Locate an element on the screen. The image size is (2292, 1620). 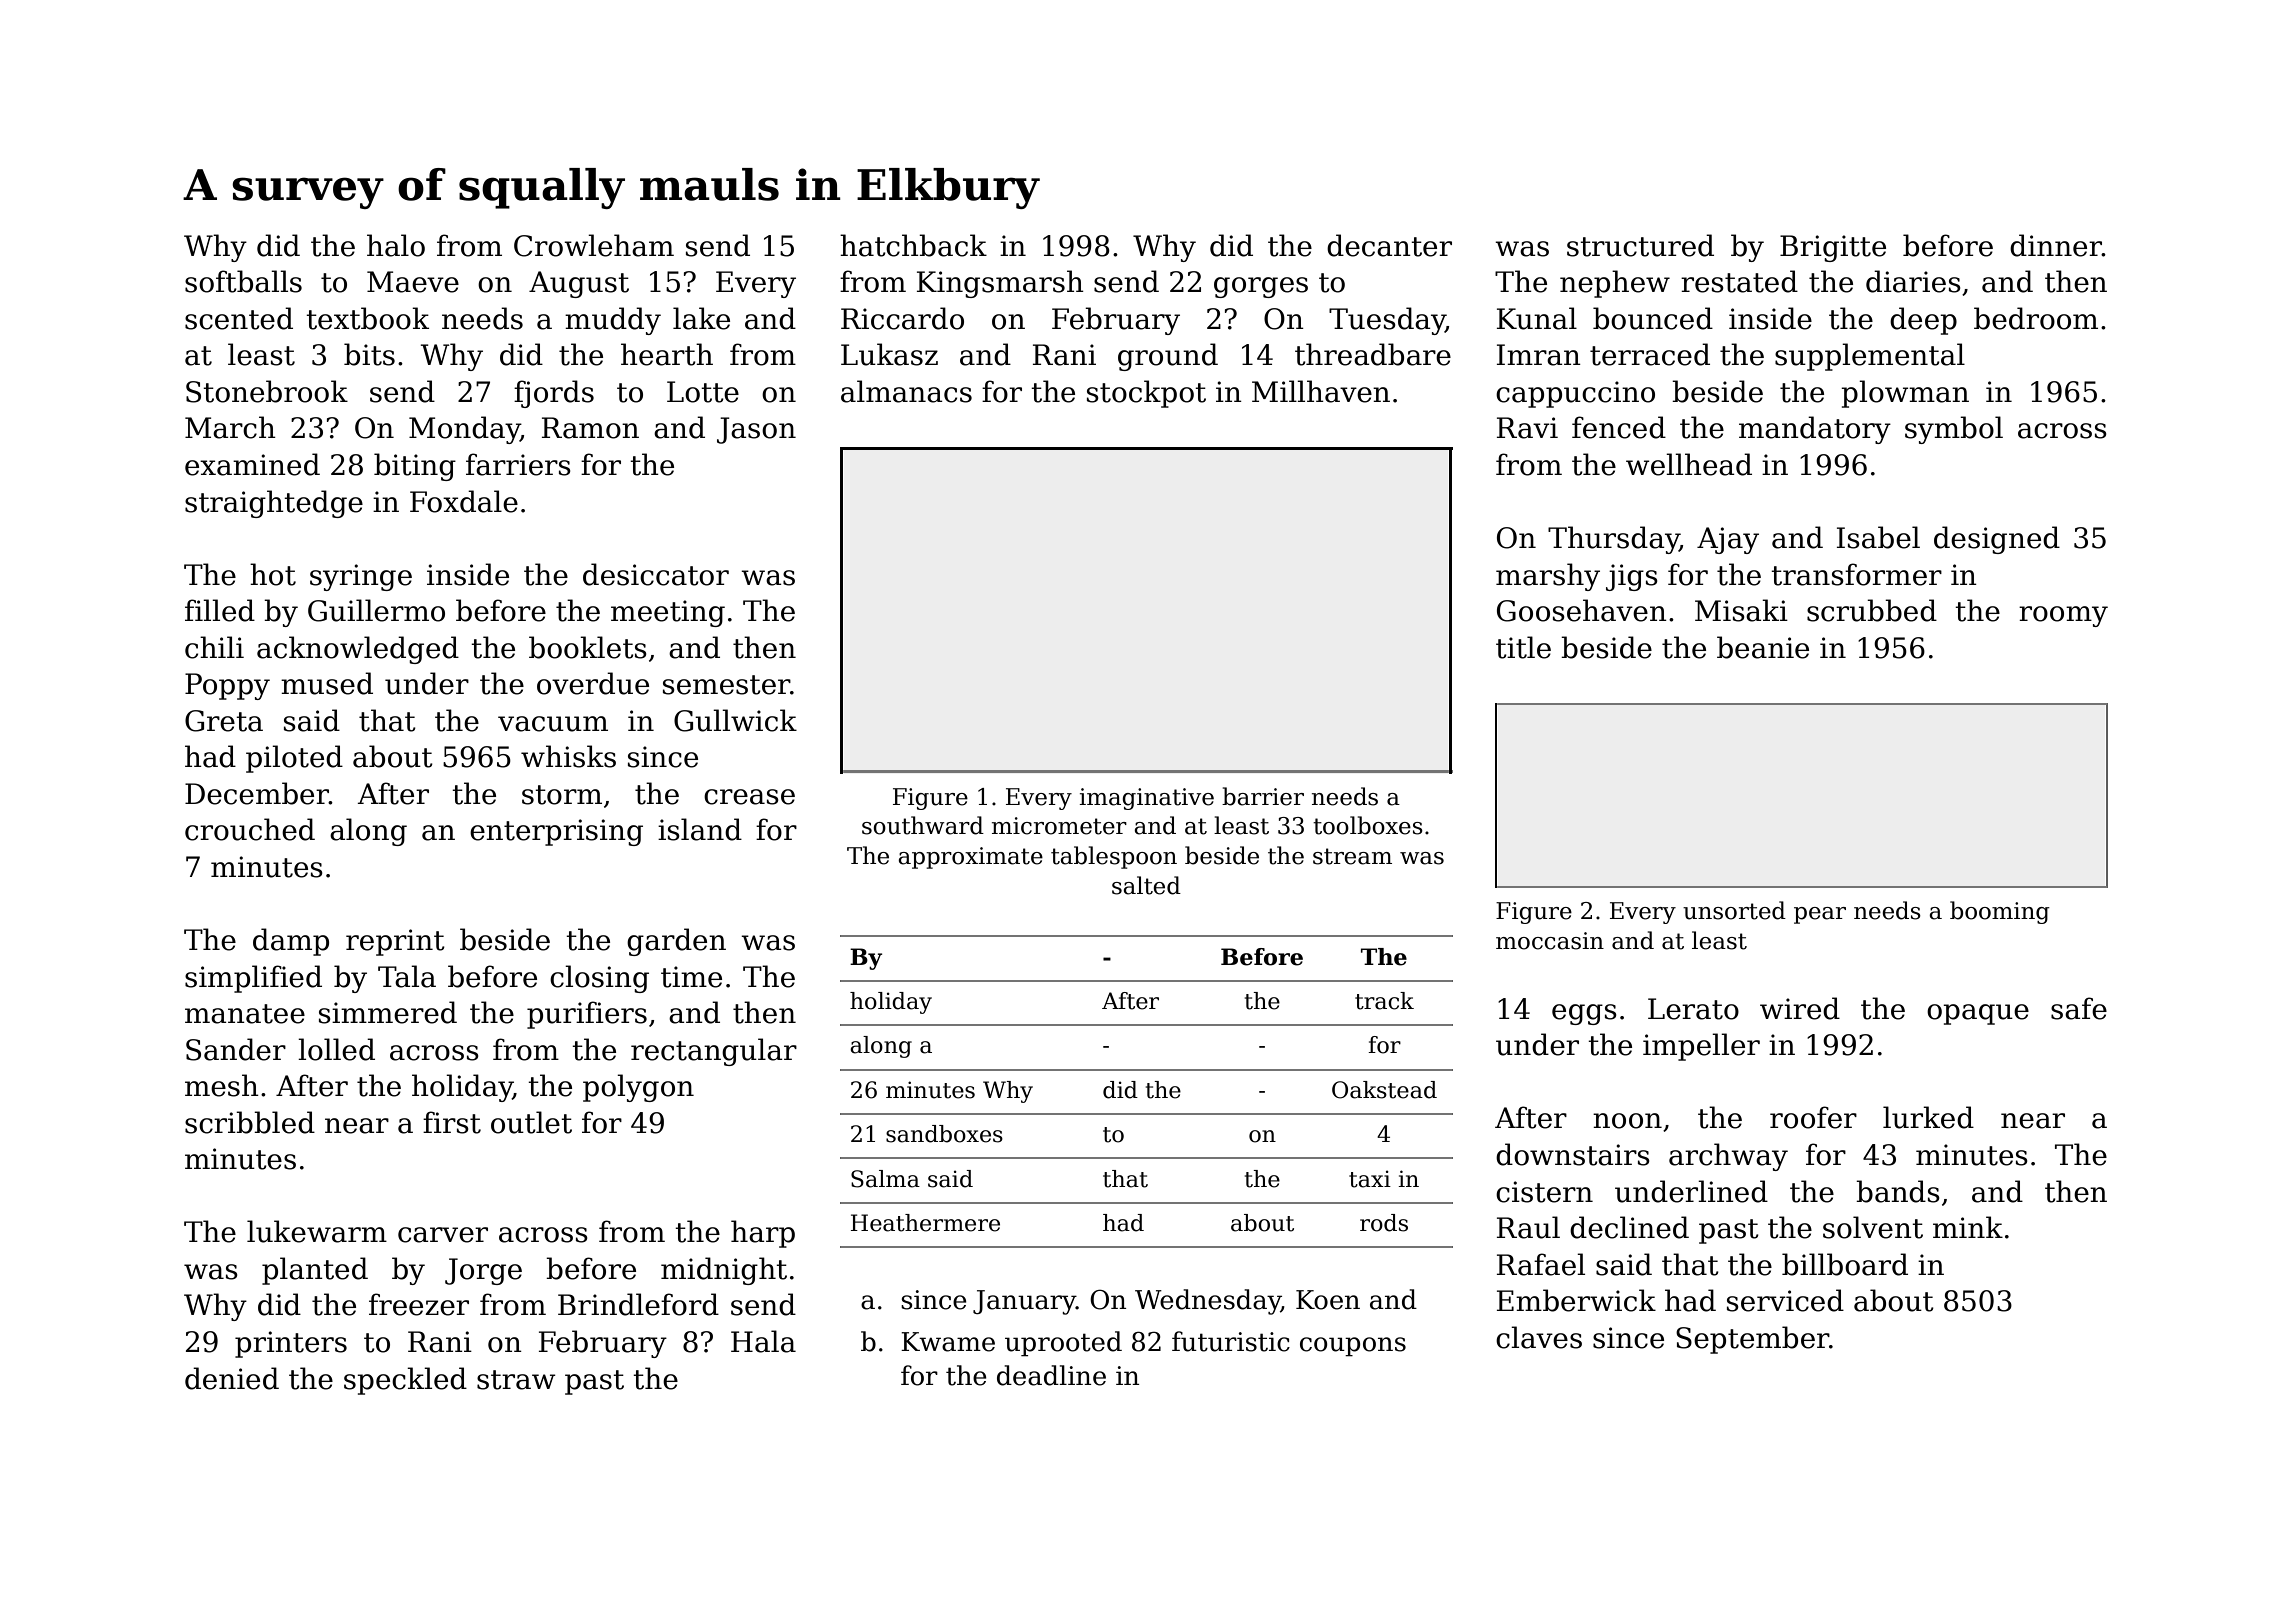
beanie is located at coordinates (1763, 647).
